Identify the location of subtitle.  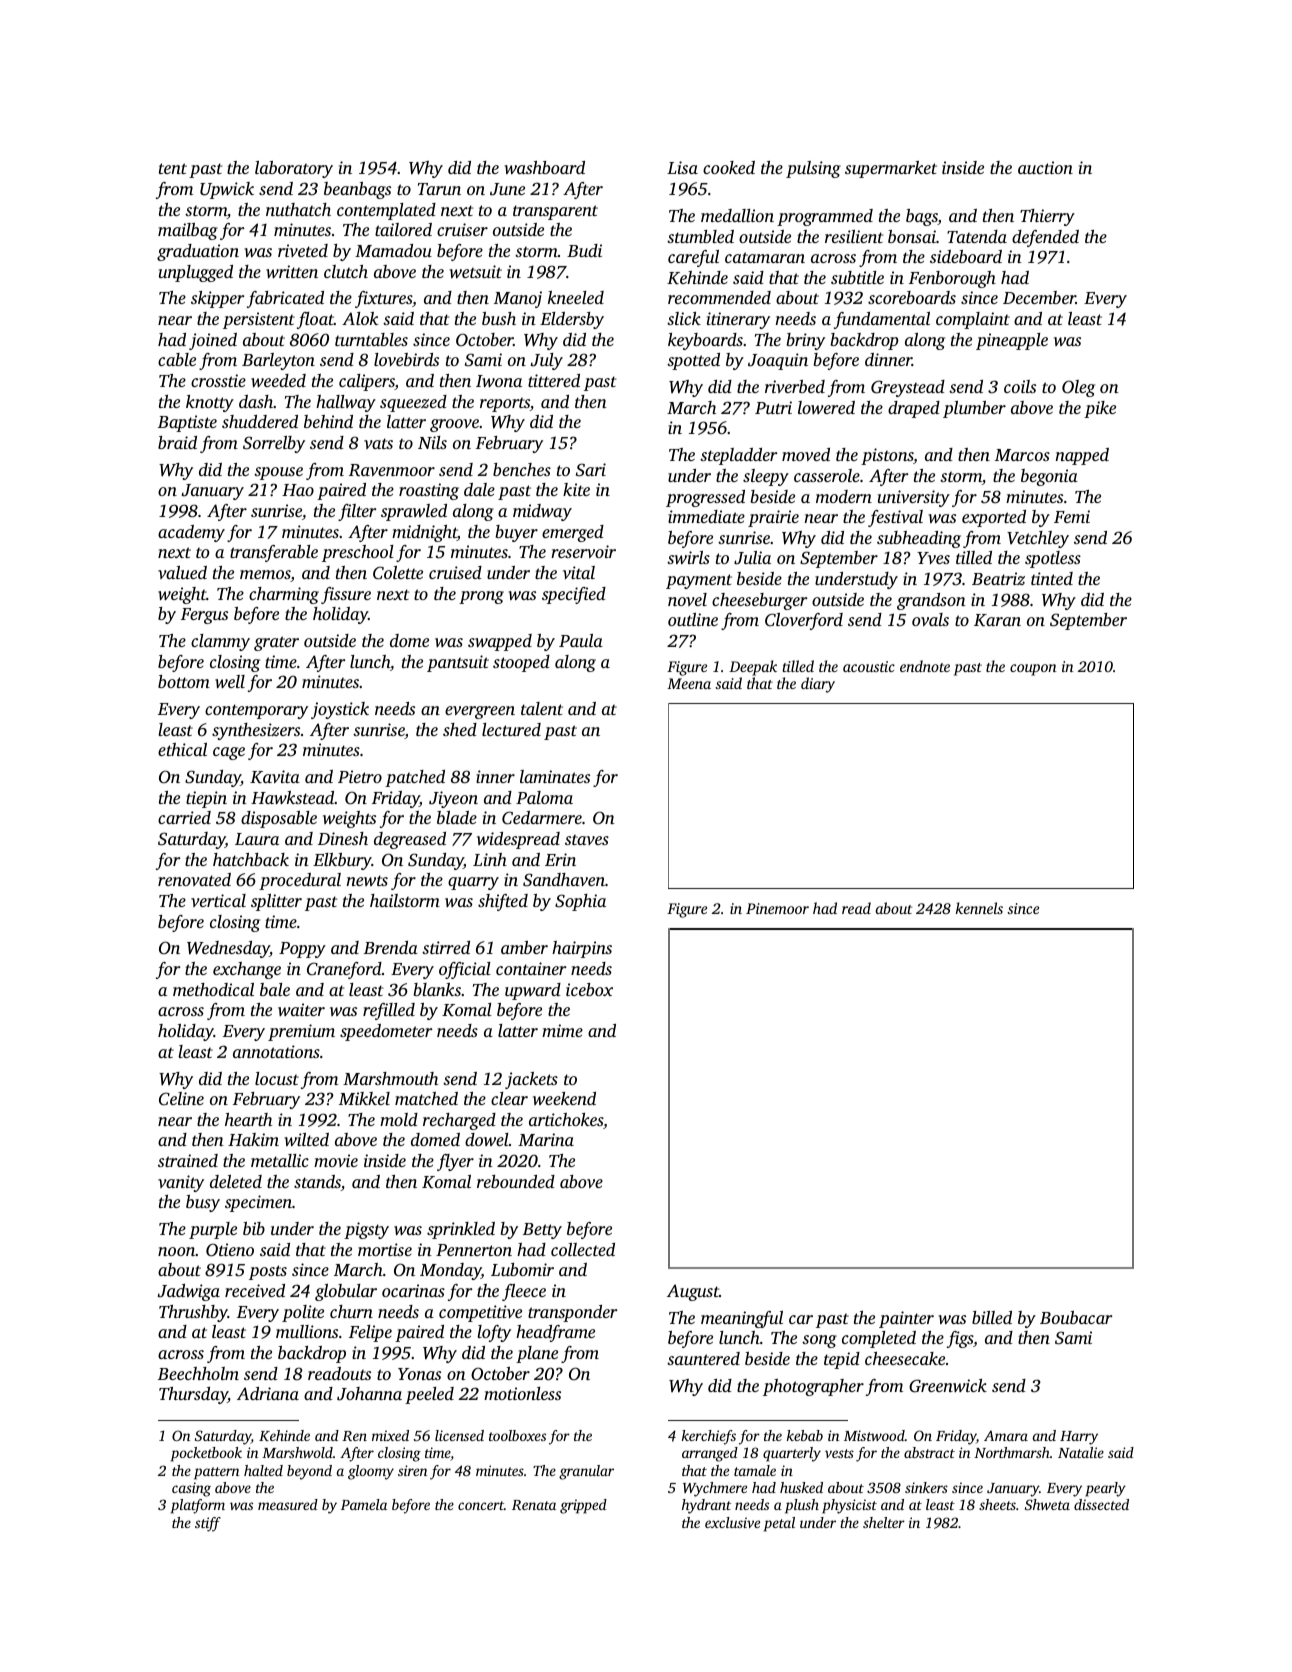
(857, 277).
